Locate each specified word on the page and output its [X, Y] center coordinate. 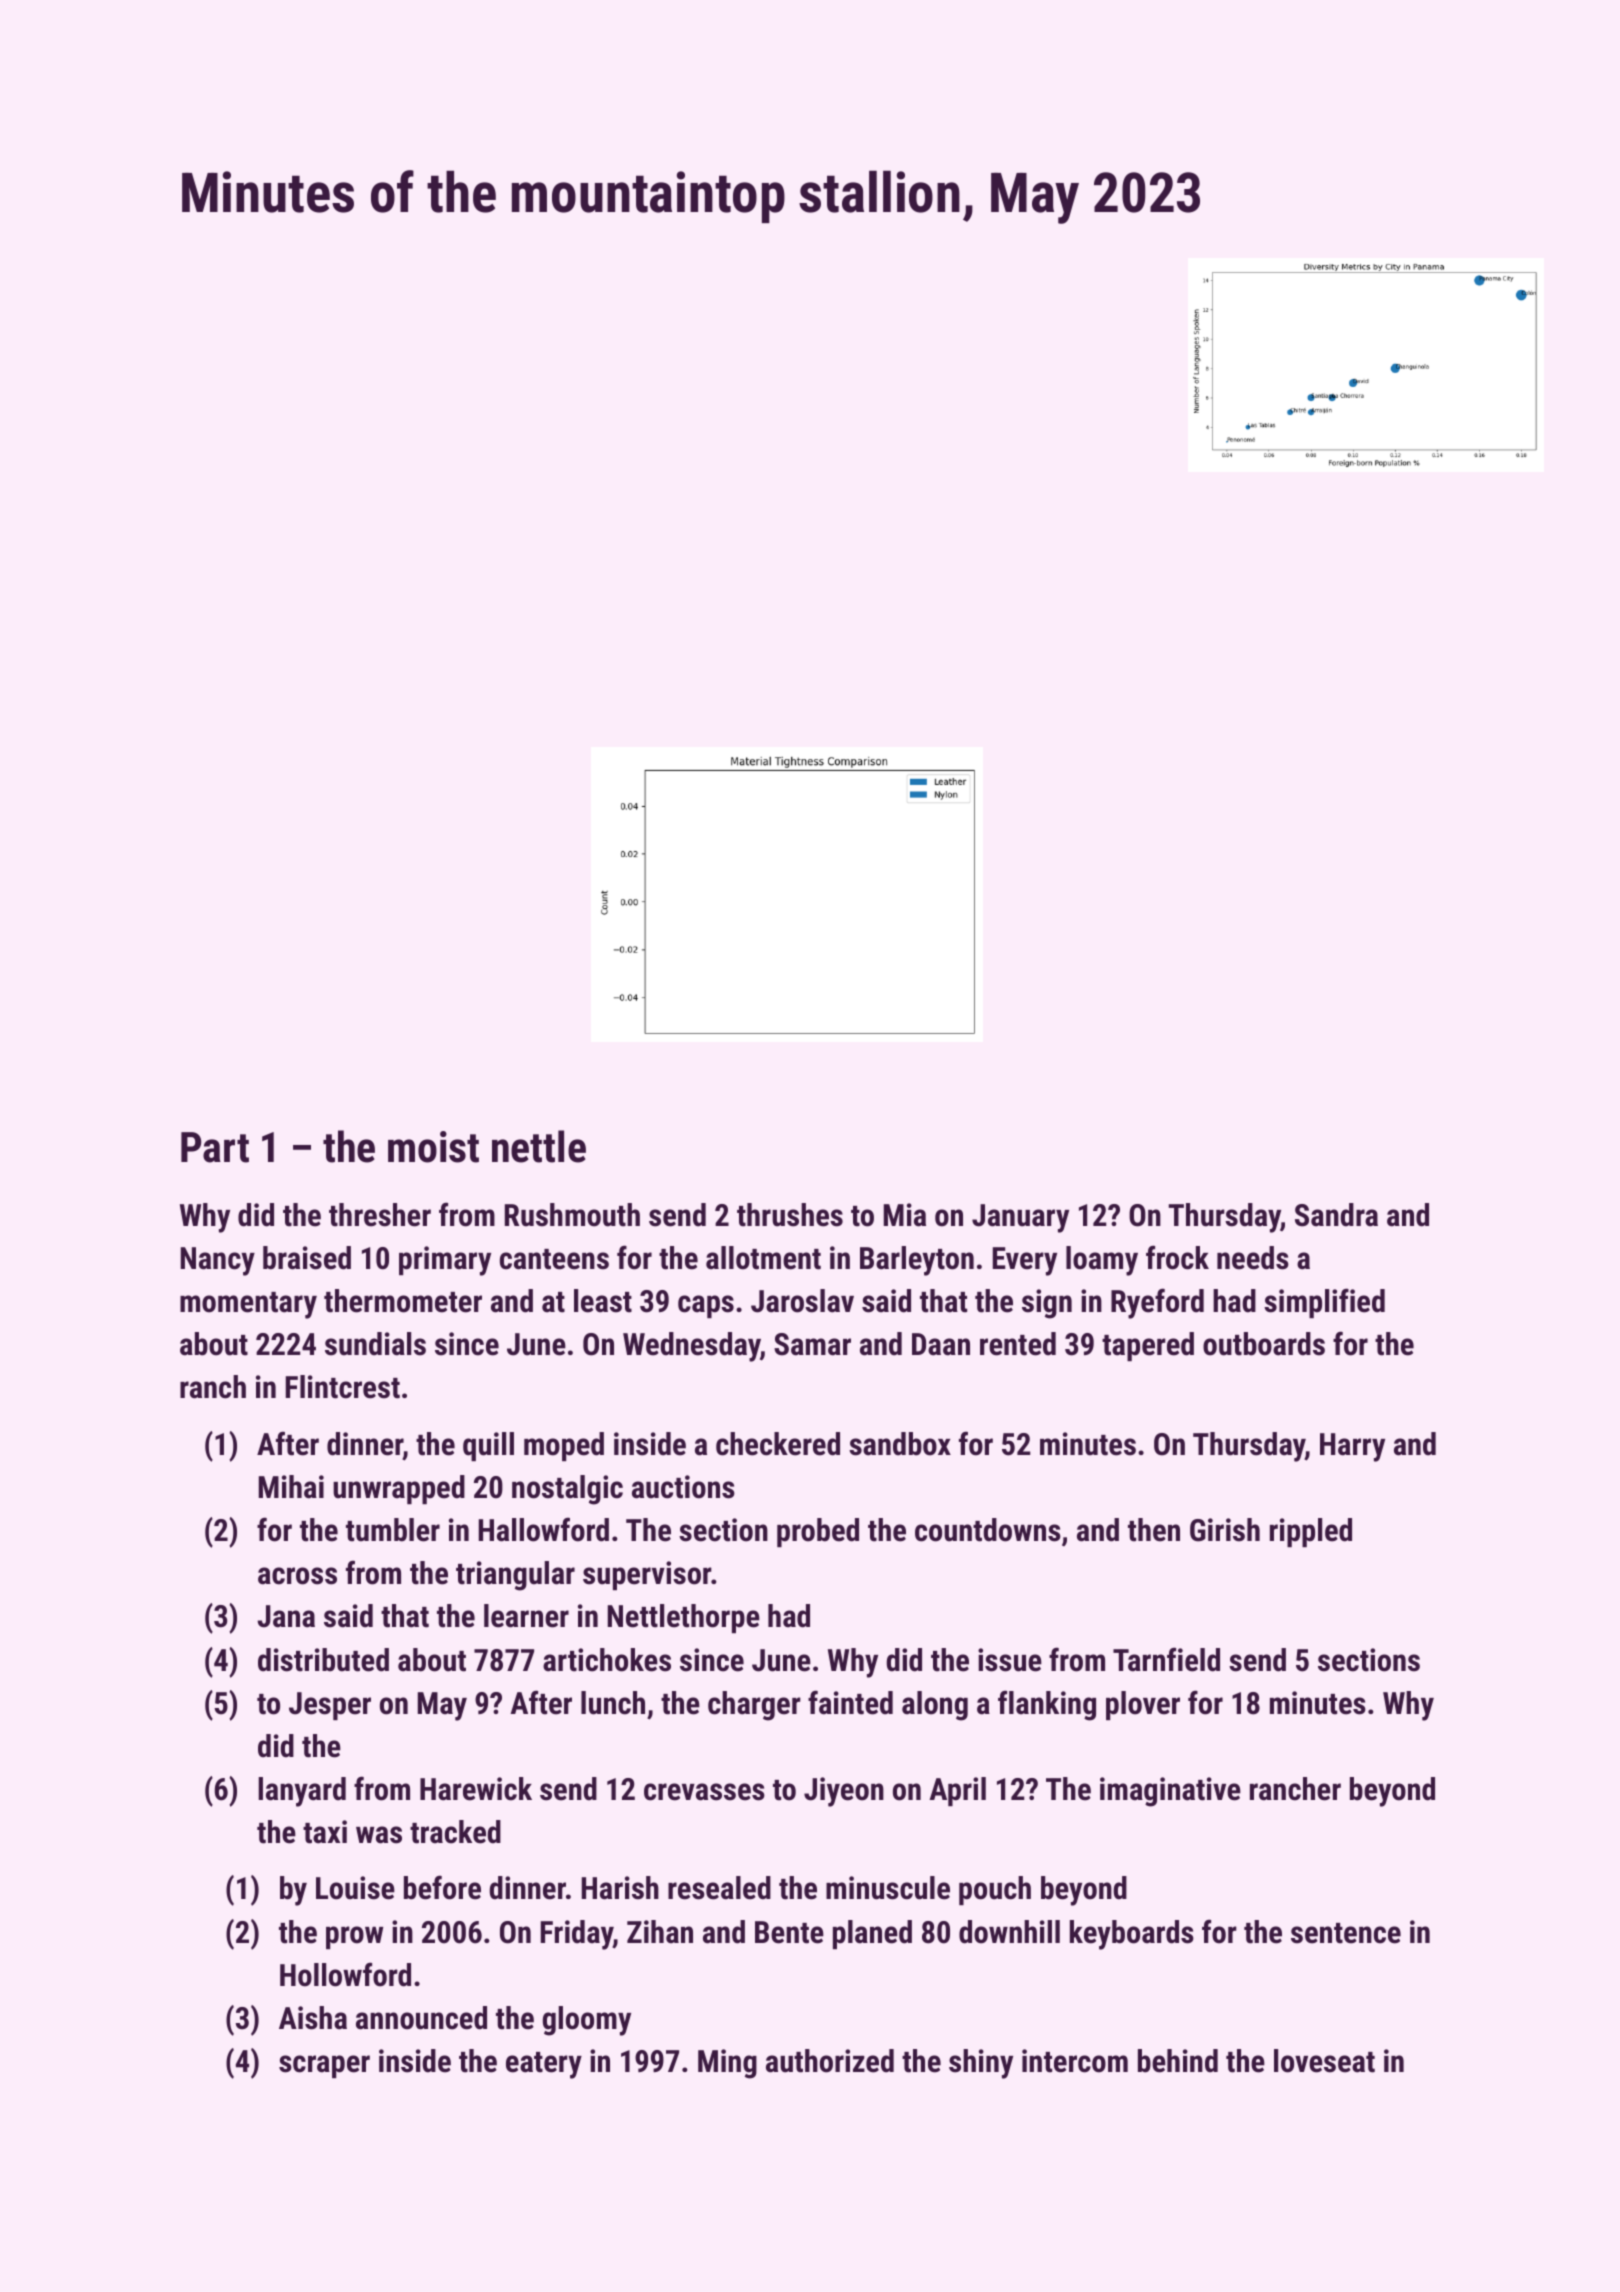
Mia [905, 1215]
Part [215, 1147]
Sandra [1336, 1215]
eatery [544, 2065]
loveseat [1324, 2061]
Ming [727, 2064]
